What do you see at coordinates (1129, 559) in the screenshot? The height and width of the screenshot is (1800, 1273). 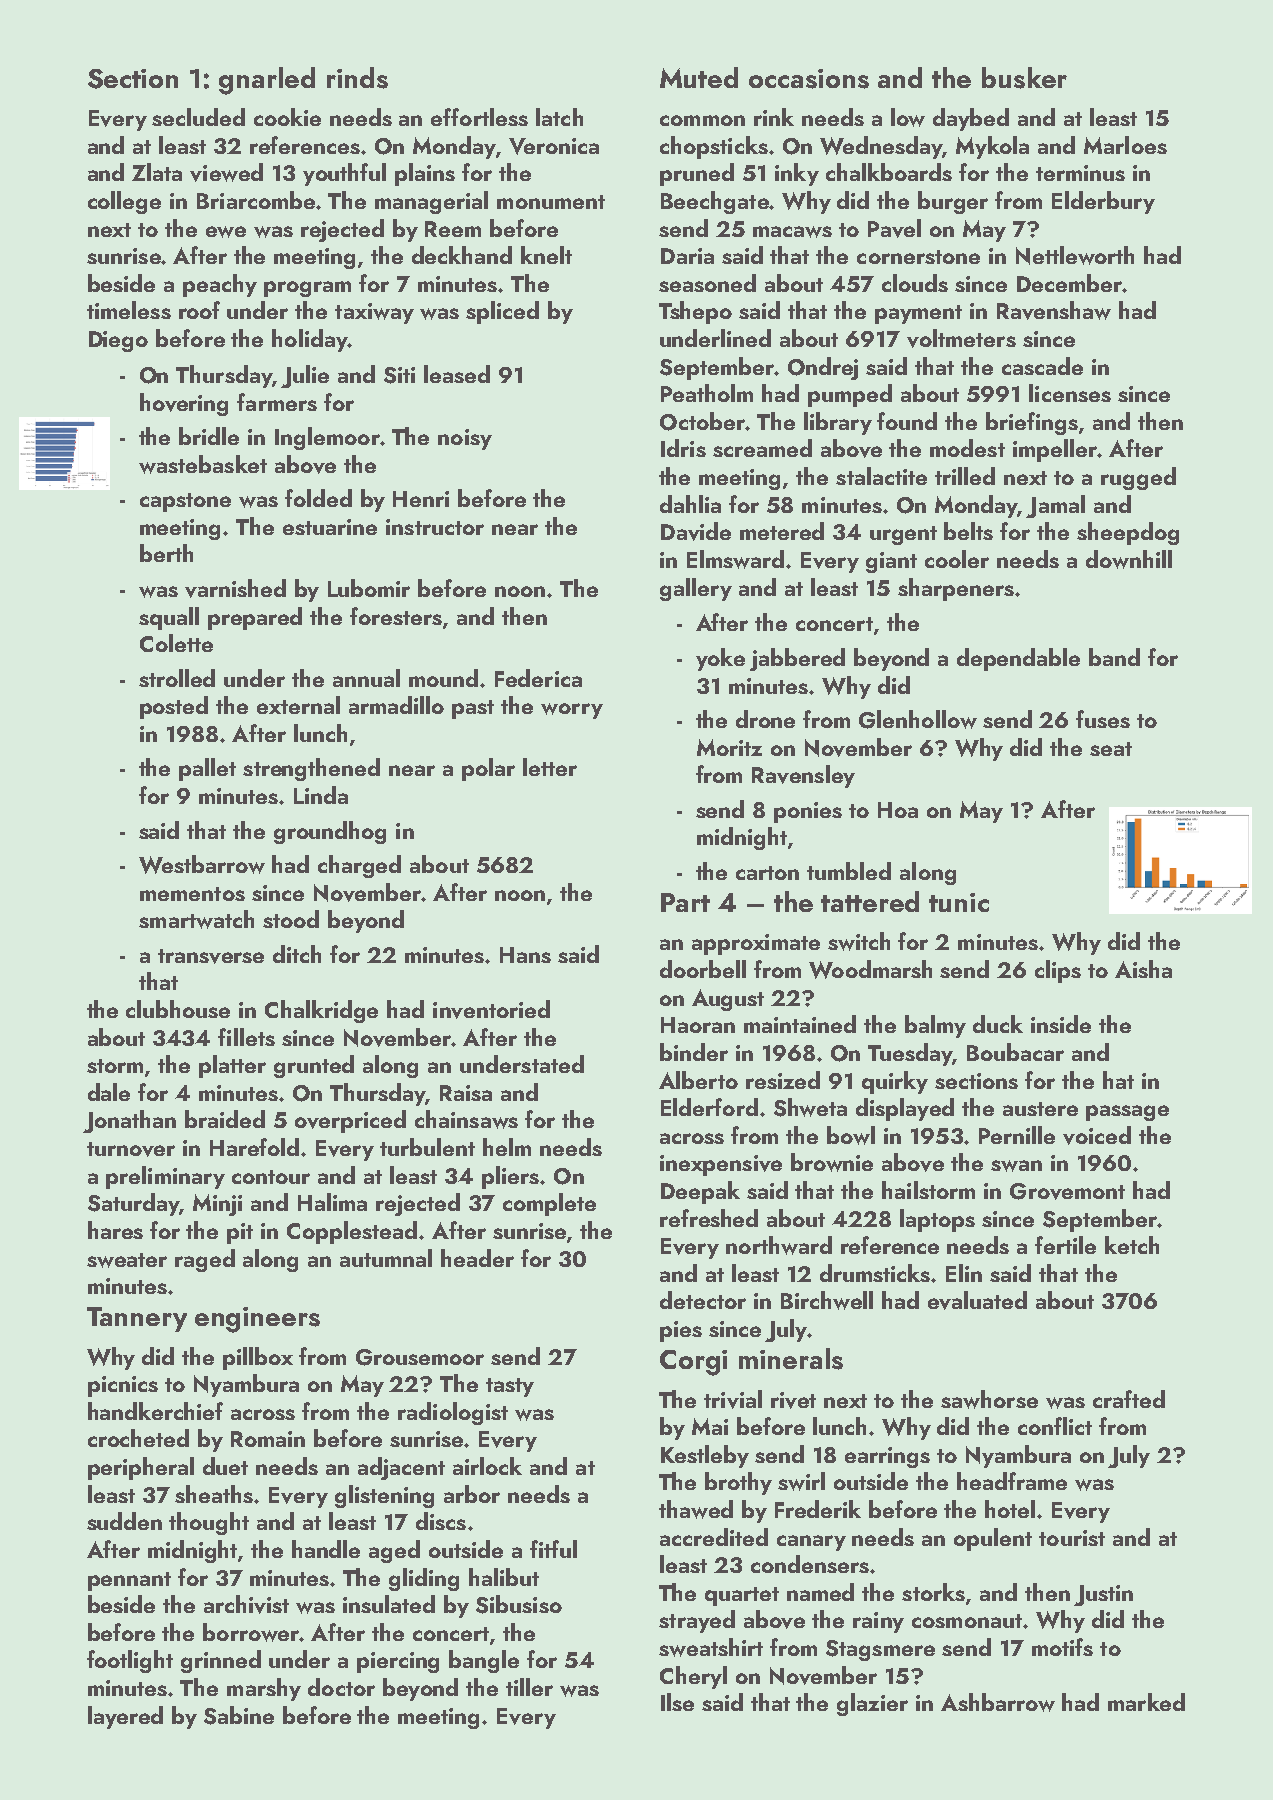 I see `downhill` at bounding box center [1129, 559].
